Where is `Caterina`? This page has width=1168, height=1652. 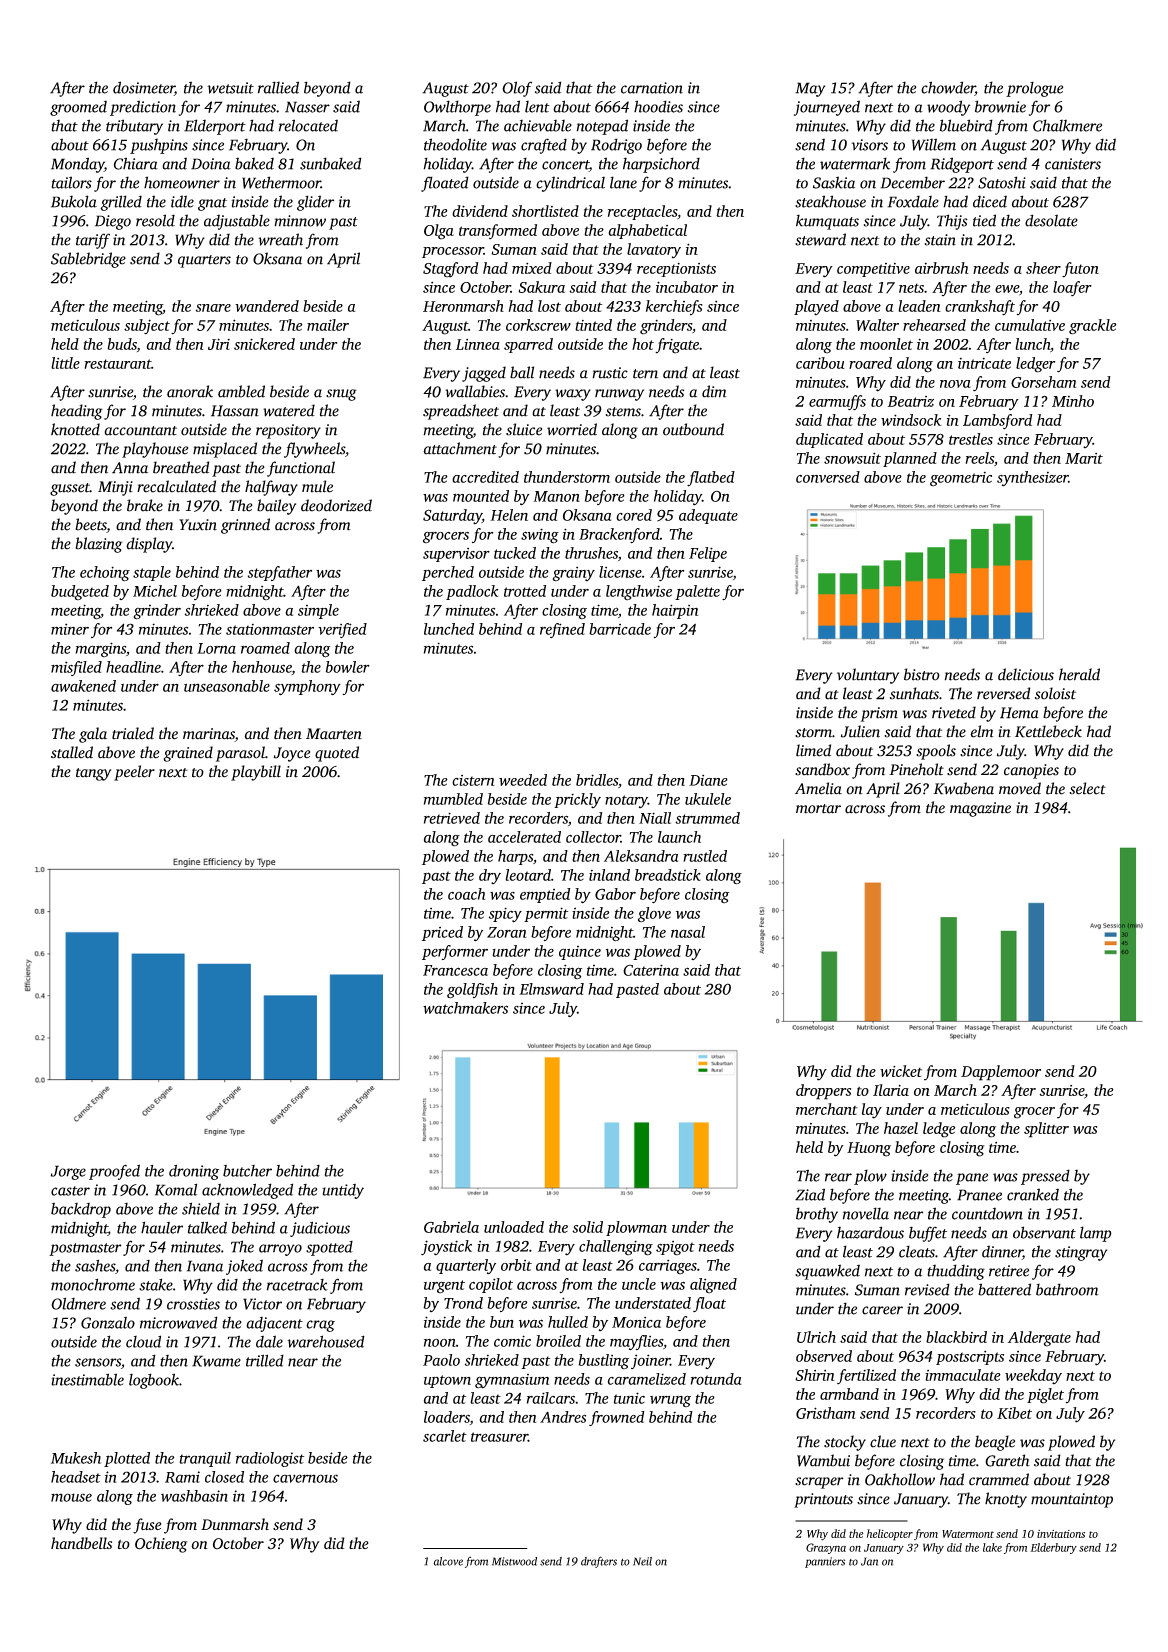
Caterina is located at coordinates (651, 970).
